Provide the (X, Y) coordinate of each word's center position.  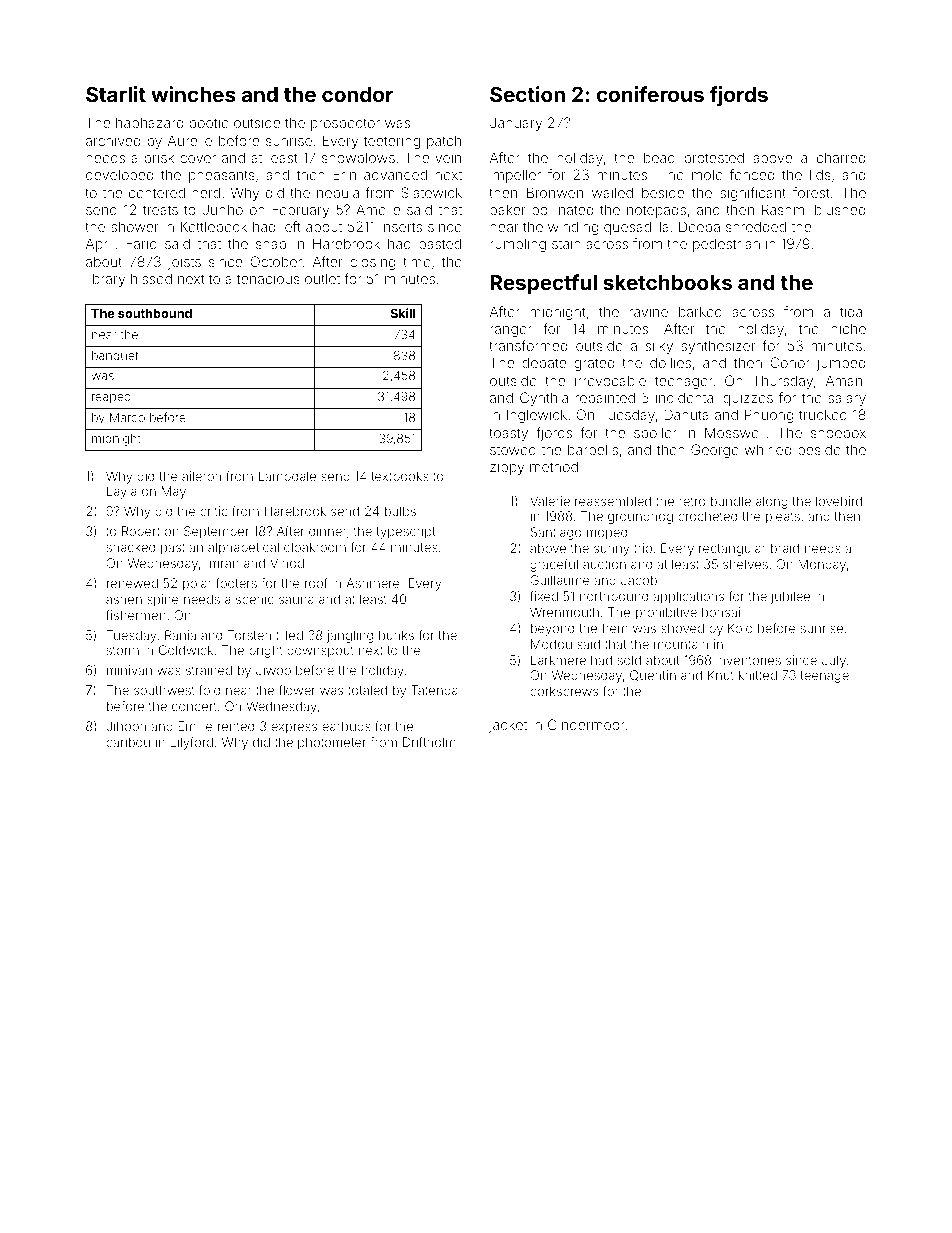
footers (236, 583)
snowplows (358, 159)
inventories (748, 660)
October (276, 261)
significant (753, 194)
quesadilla (636, 228)
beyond (552, 629)
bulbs (400, 511)
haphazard (149, 124)
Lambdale (287, 476)
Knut (721, 675)
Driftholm (429, 742)
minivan (129, 670)
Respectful (543, 284)
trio (643, 548)
